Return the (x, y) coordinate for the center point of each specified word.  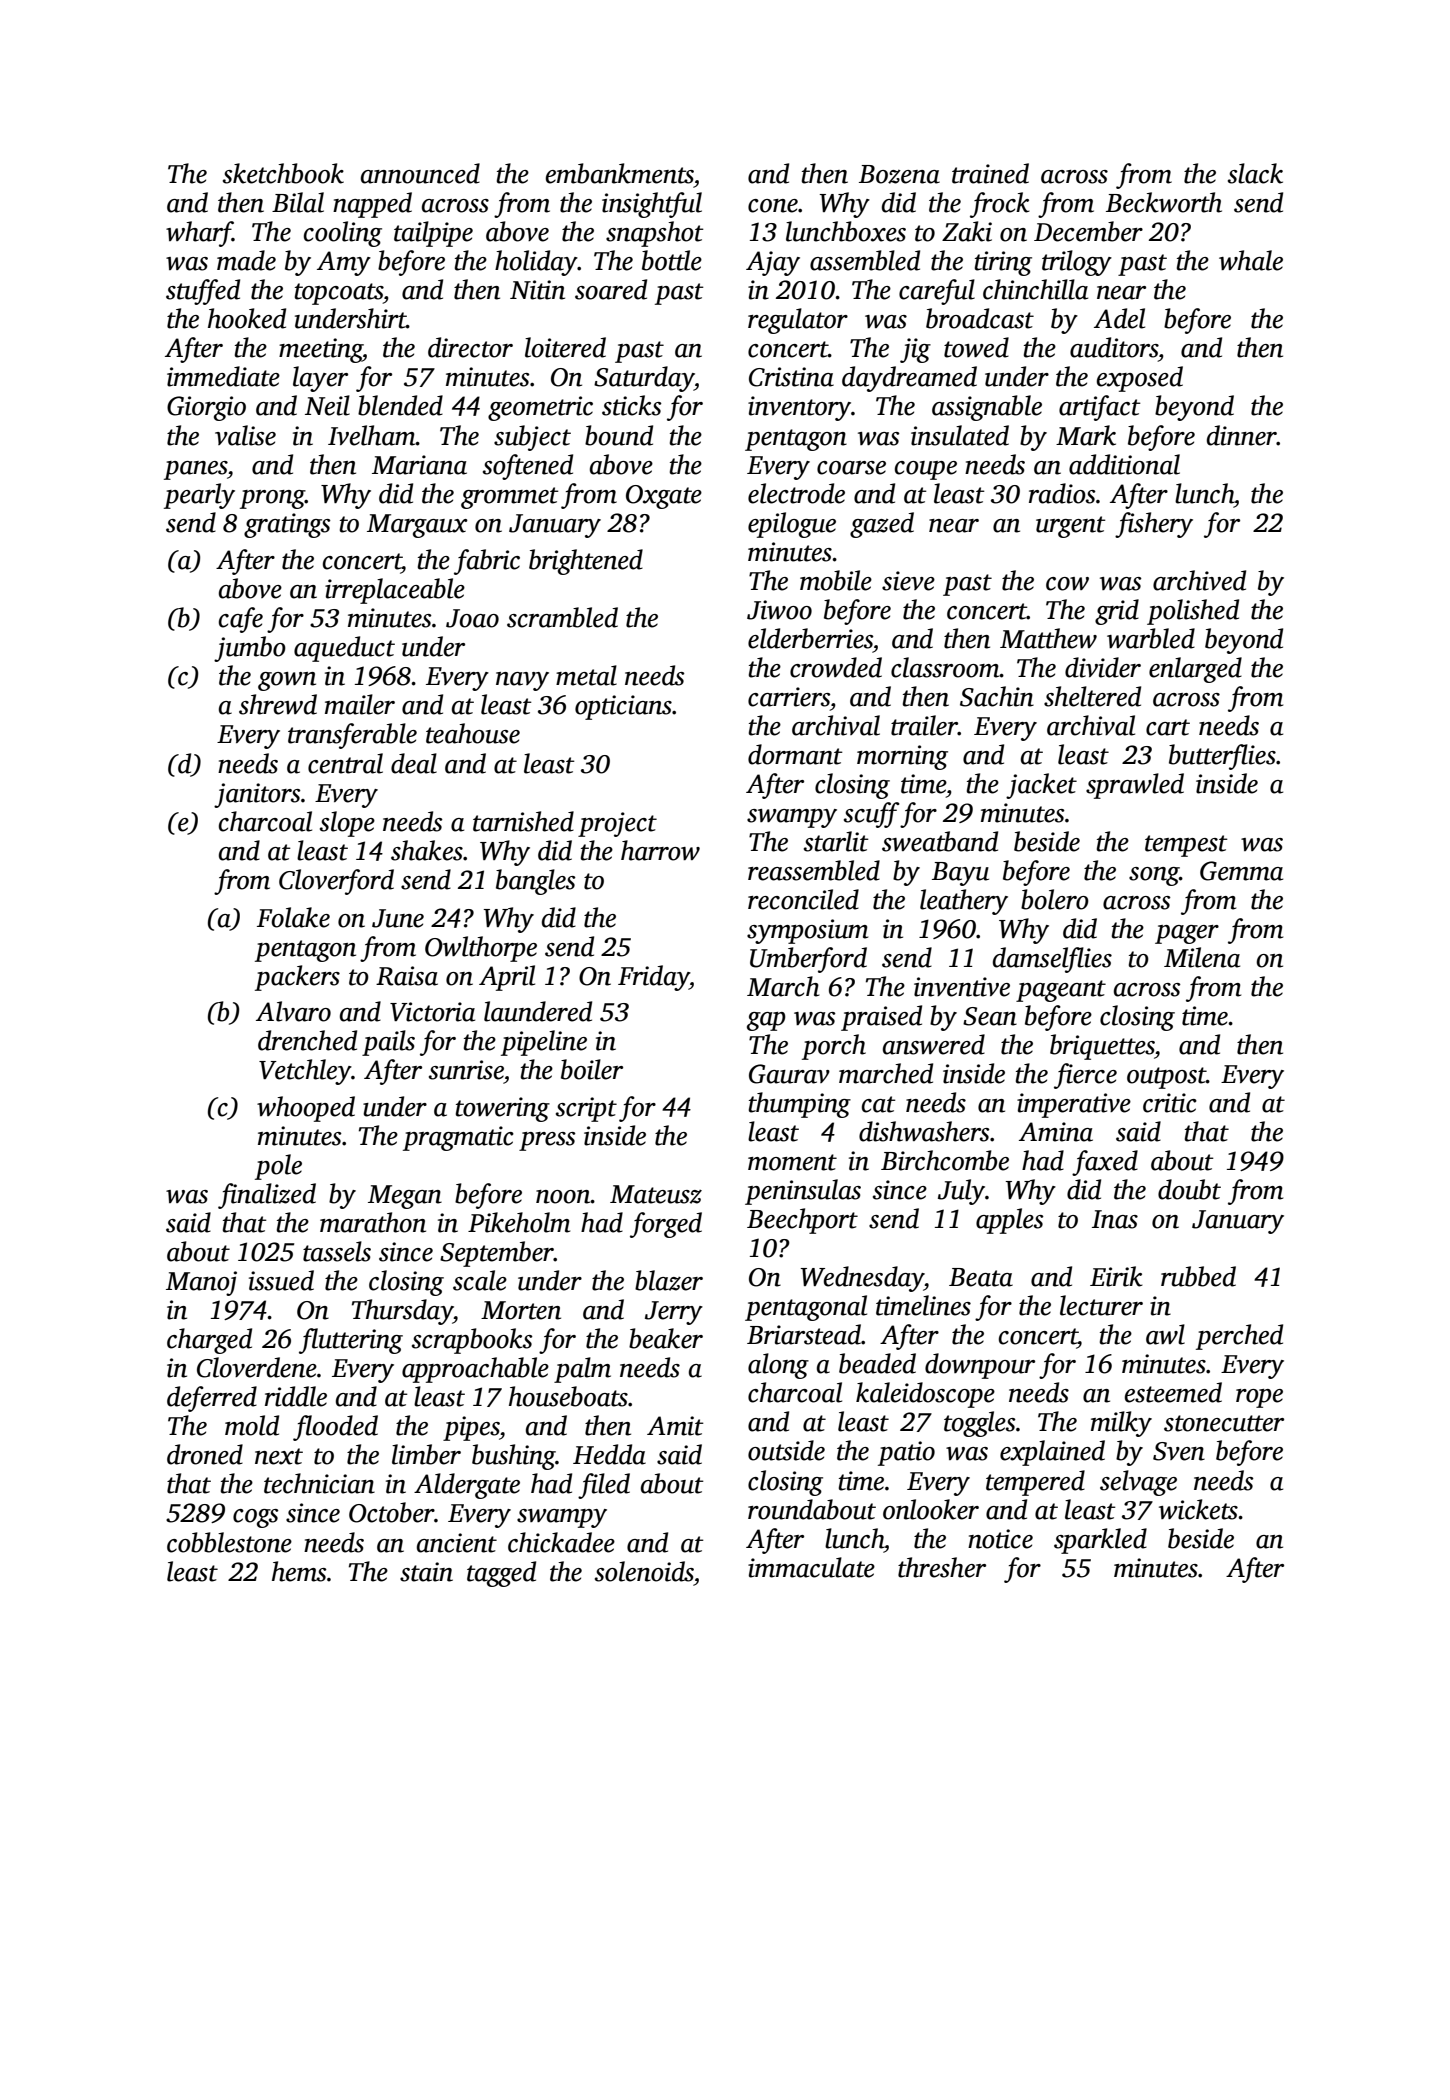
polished (1193, 612)
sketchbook (283, 173)
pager (1187, 934)
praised (881, 1018)
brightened (586, 562)
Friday (654, 978)
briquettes (1102, 1047)
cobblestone (229, 1542)
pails (388, 1043)
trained (990, 173)
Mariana (419, 465)
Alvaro (293, 1011)
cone (773, 206)
